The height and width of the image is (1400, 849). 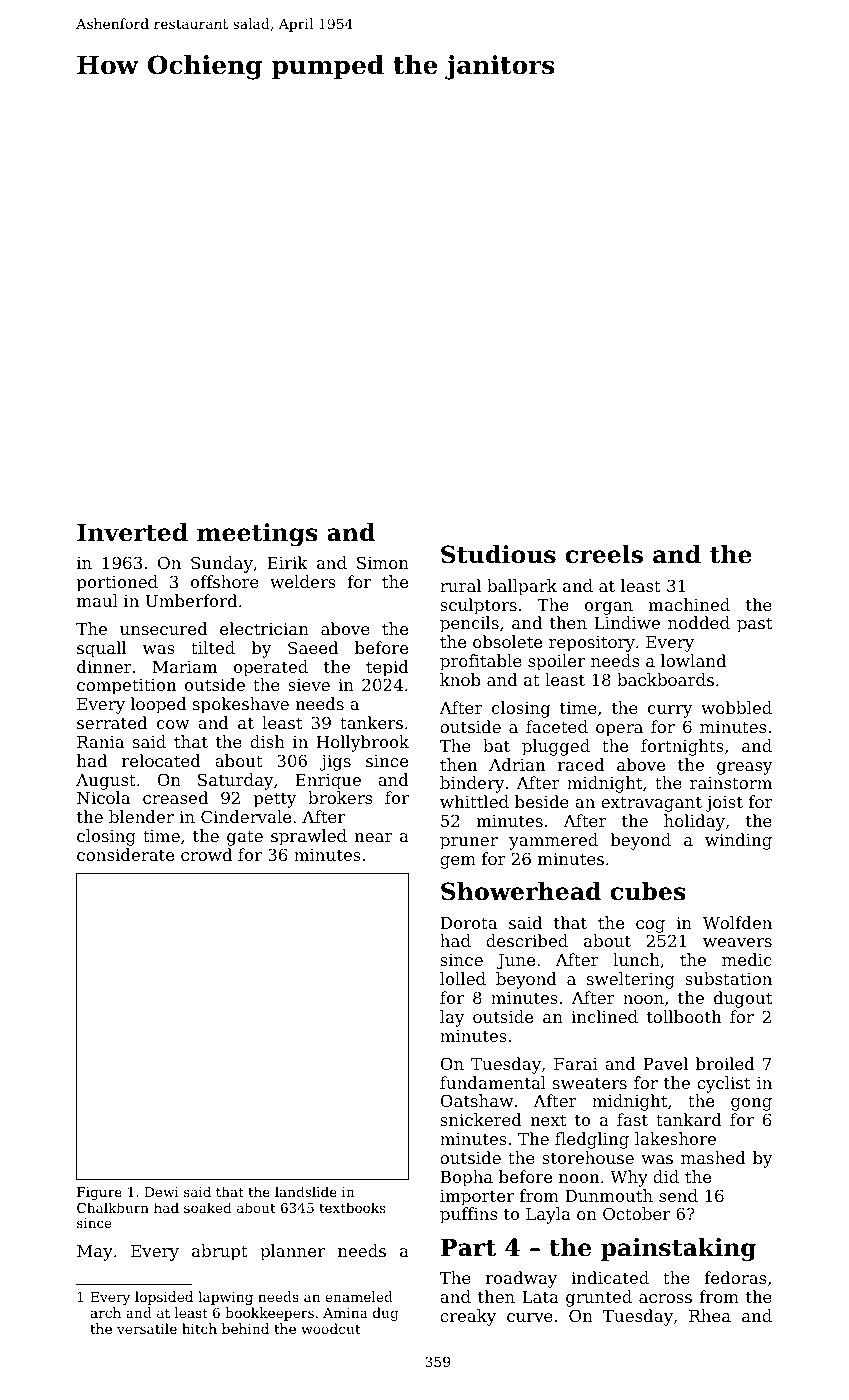 What do you see at coordinates (747, 959) in the image?
I see `medic` at bounding box center [747, 959].
